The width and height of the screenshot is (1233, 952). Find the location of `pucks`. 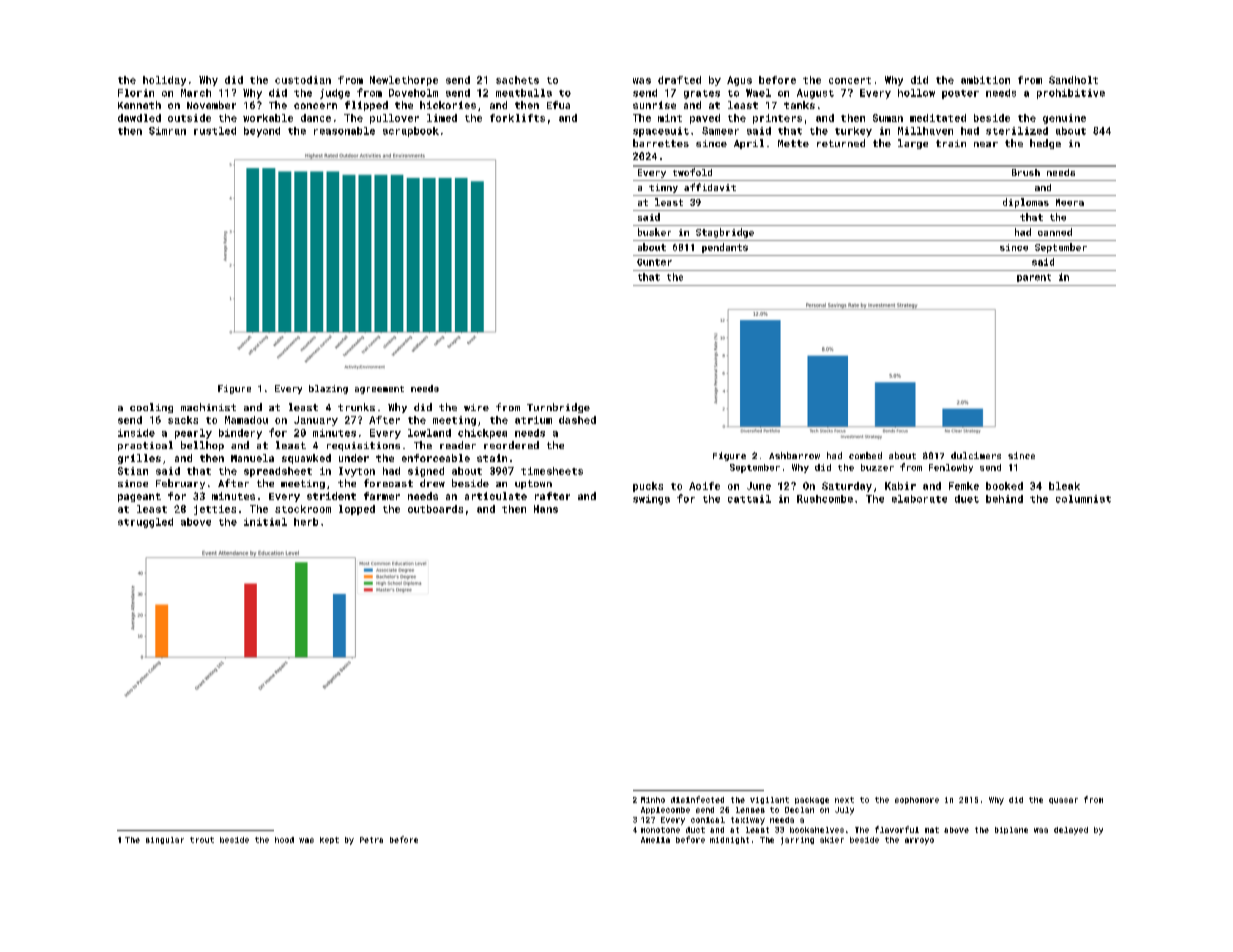

pucks is located at coordinates (648, 487).
